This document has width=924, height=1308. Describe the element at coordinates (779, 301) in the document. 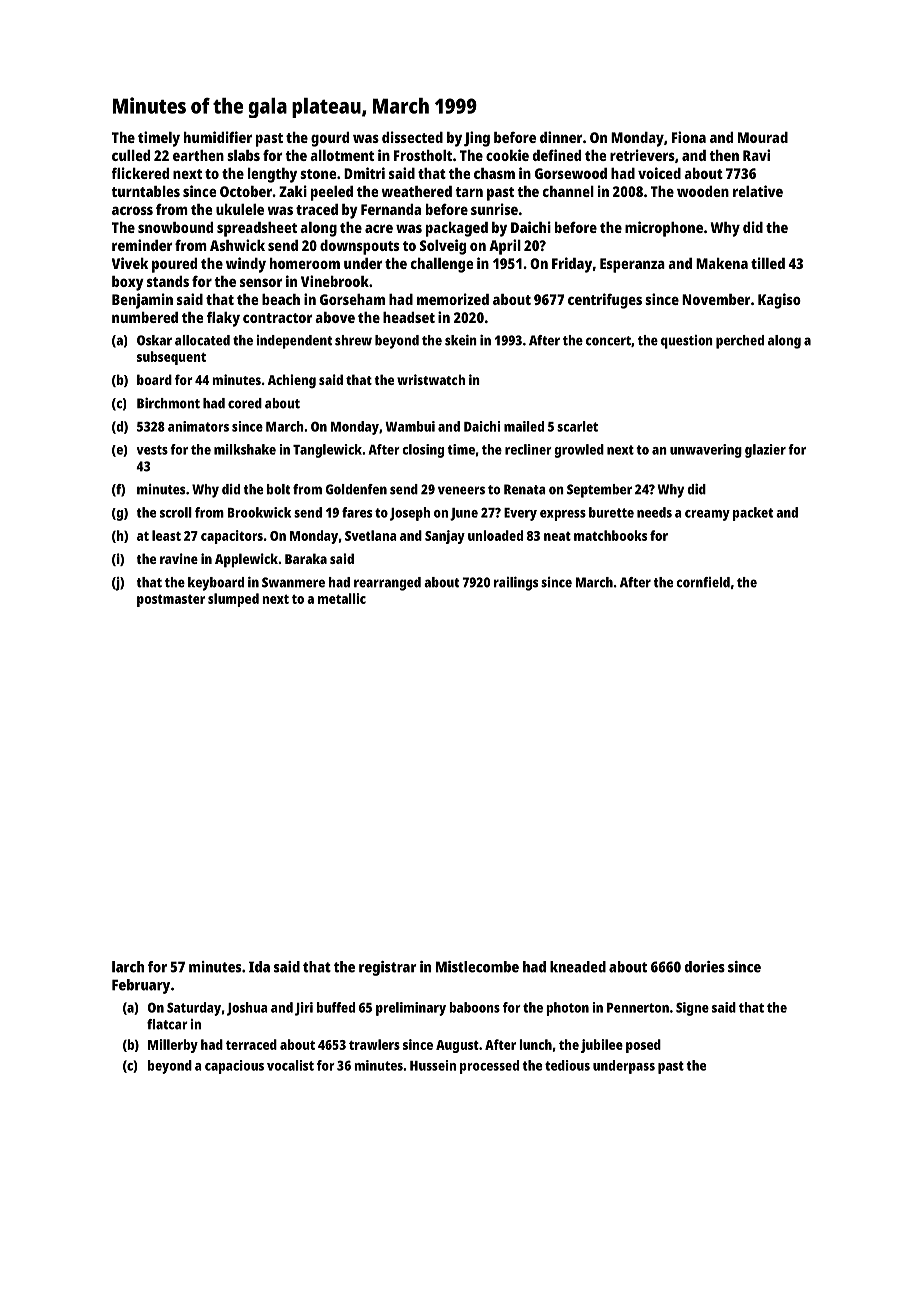

I see `Kagiso` at that location.
